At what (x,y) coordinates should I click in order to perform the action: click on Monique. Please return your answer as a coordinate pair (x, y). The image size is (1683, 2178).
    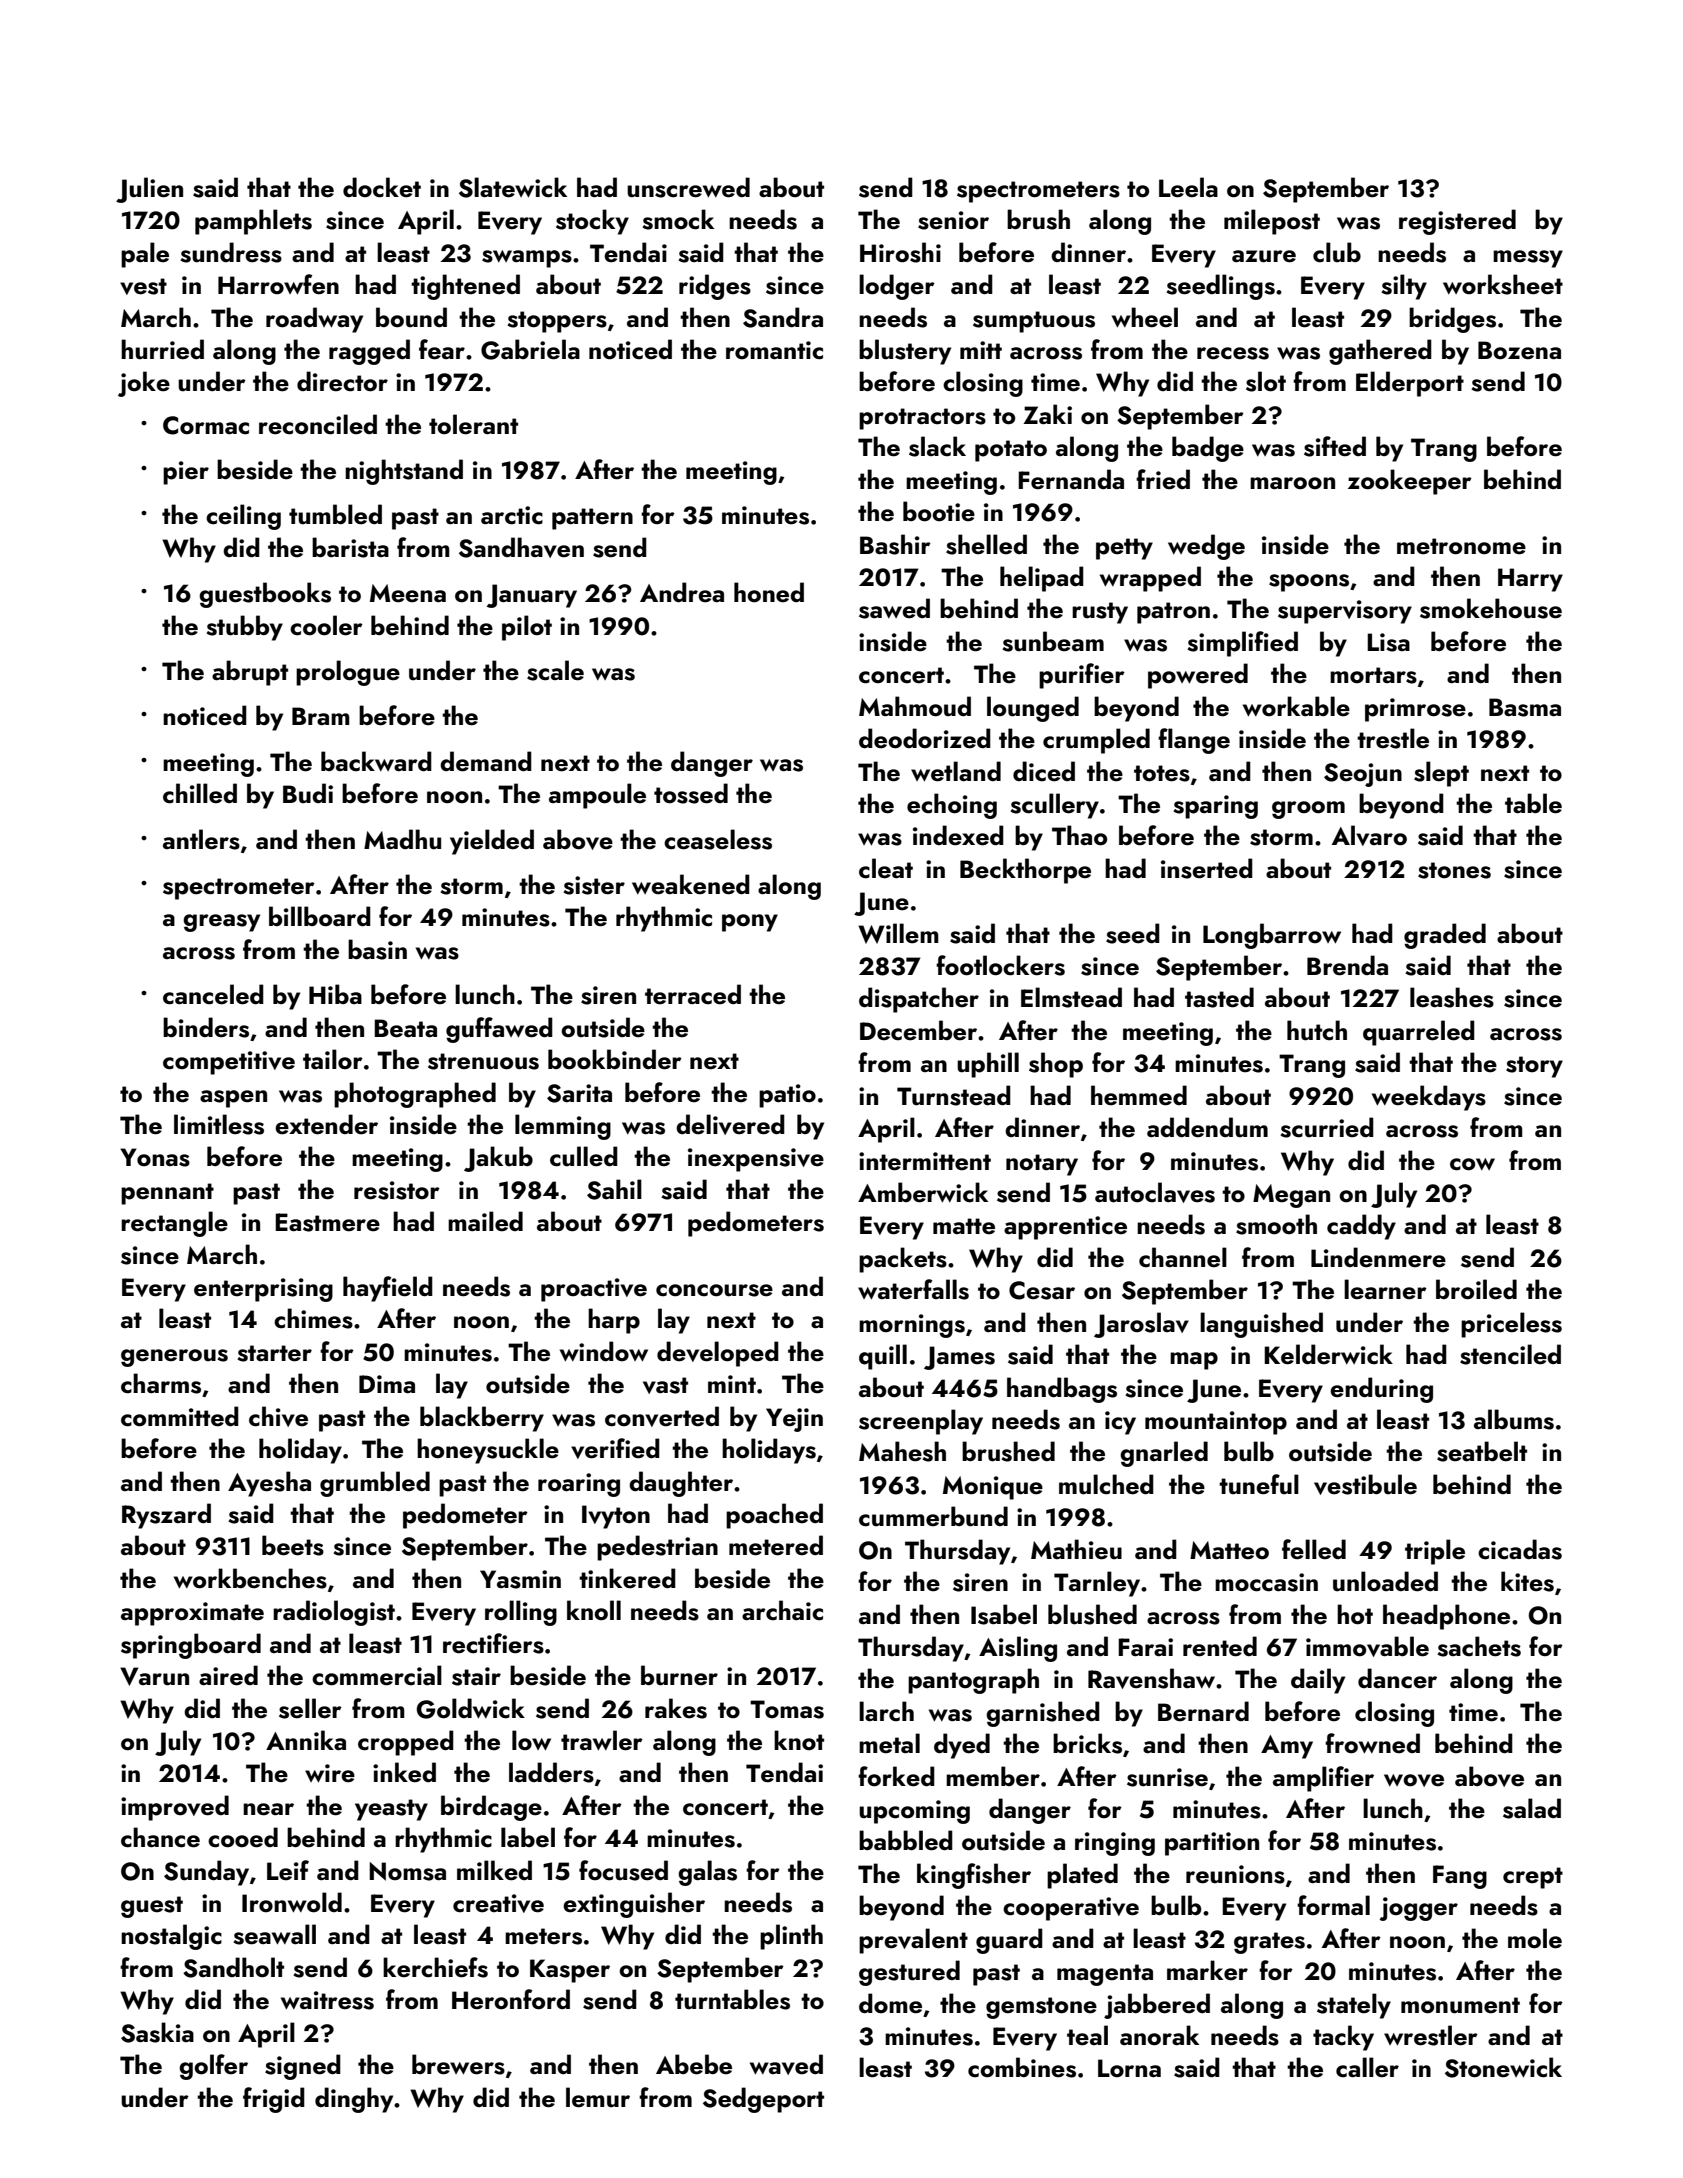
    Looking at the image, I should click on (993, 1488).
